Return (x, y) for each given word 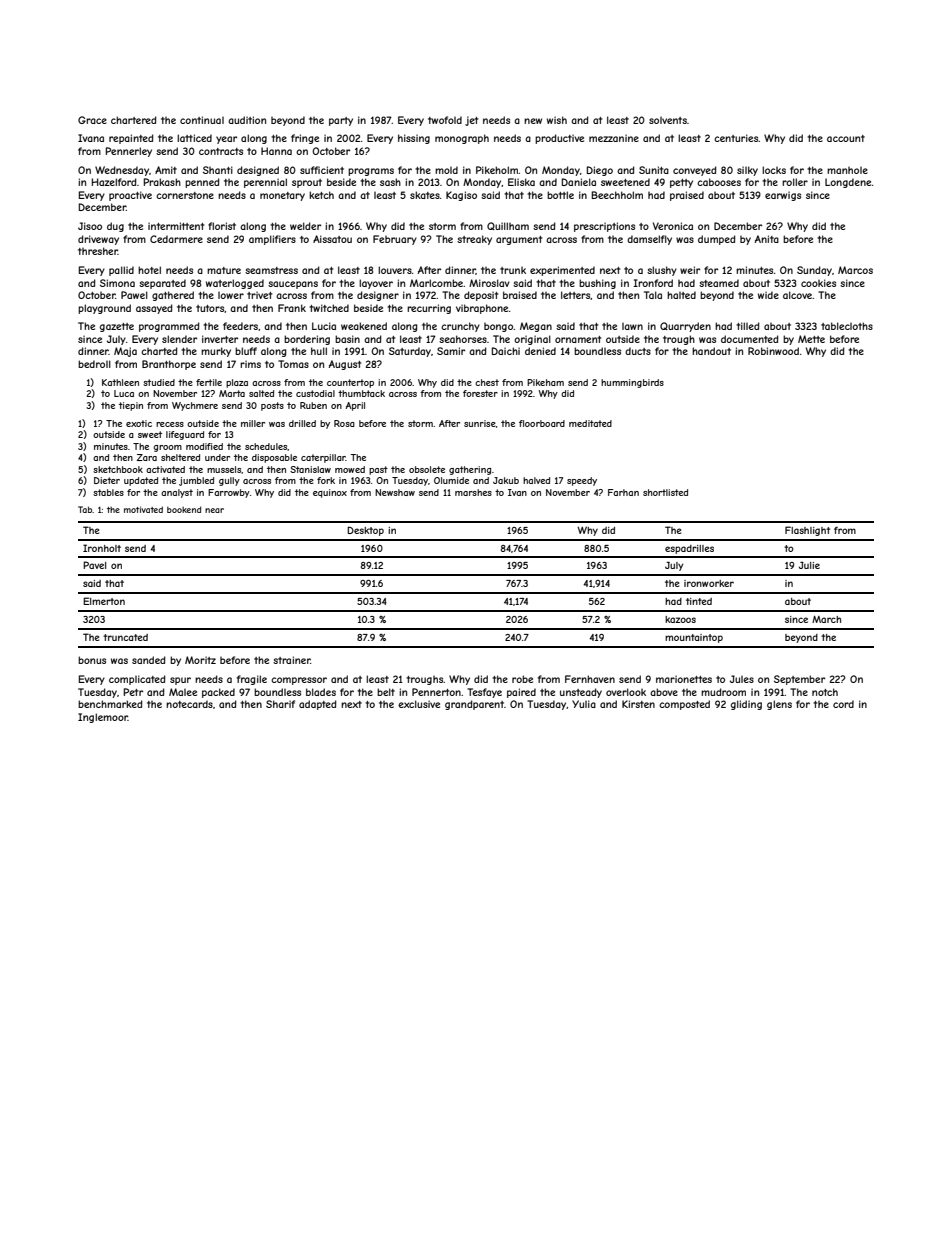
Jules (742, 679)
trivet (259, 295)
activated (165, 469)
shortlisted (665, 492)
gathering (470, 470)
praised (687, 196)
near (214, 510)
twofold (445, 120)
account (846, 138)
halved (536, 480)
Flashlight (807, 531)
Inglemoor (103, 718)
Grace (92, 120)
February (395, 240)
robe (522, 679)
